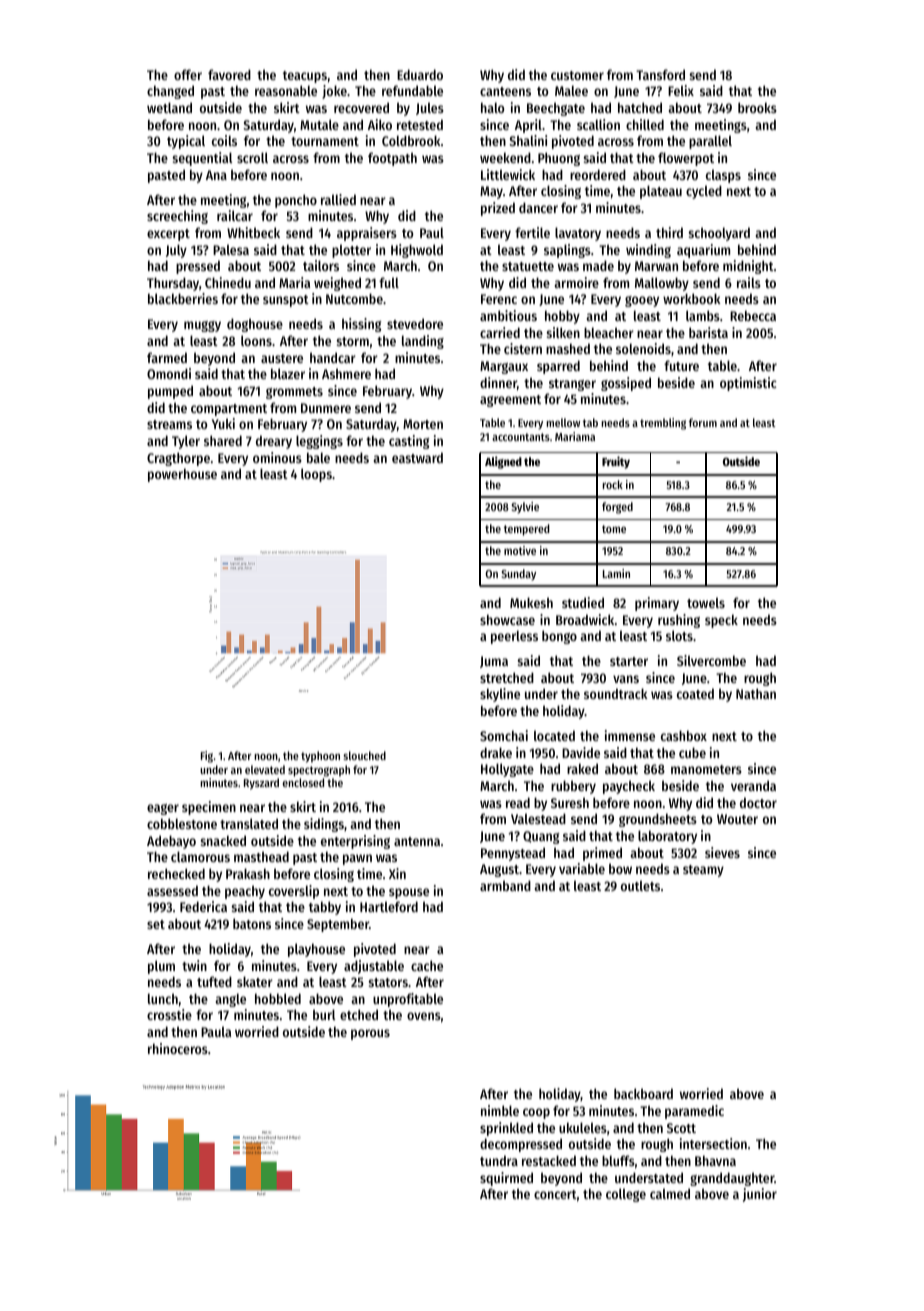 The width and height of the screenshot is (924, 1311). I want to click on squirmed, so click(506, 1179).
